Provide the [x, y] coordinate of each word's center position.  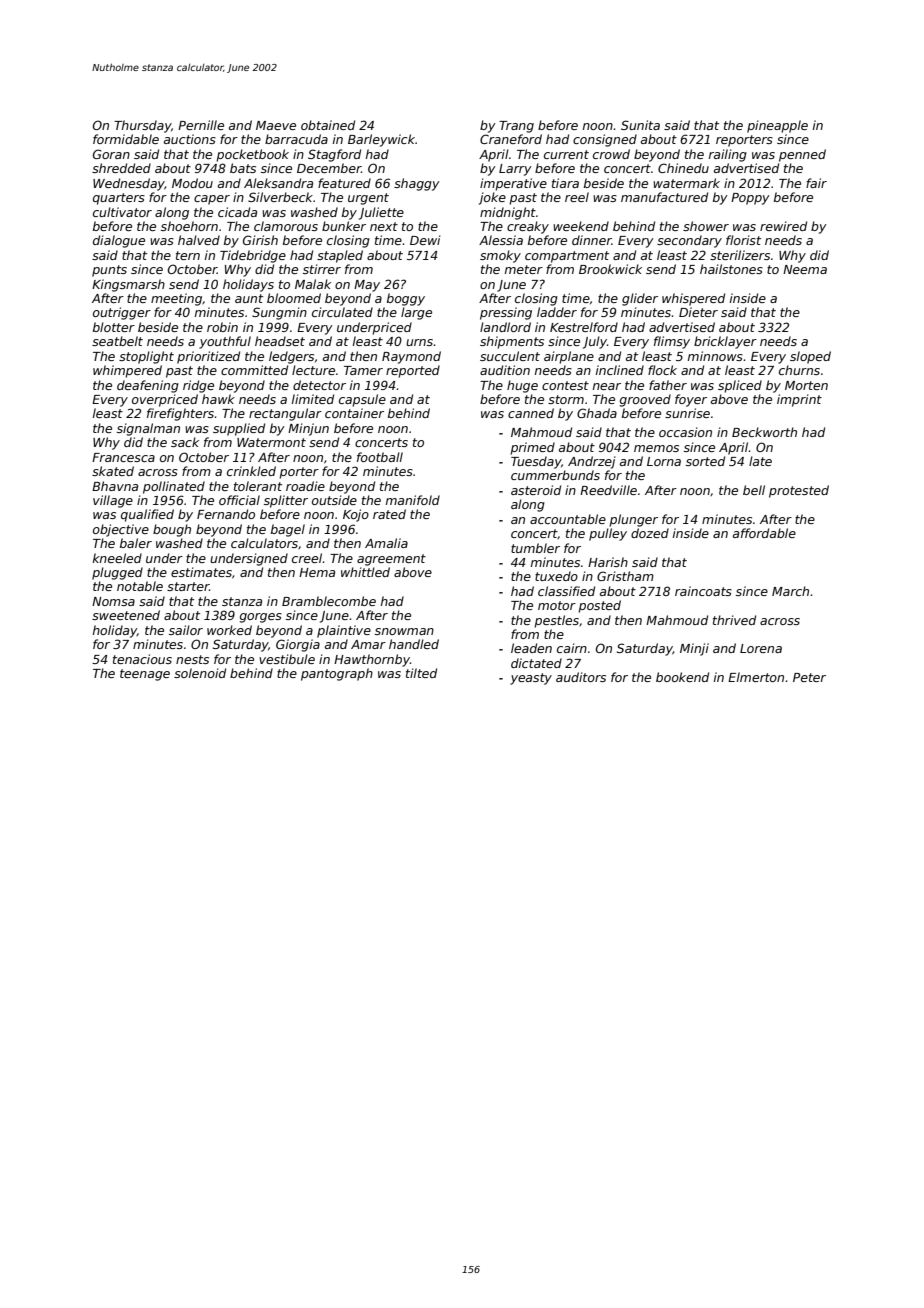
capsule [362, 400]
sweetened [126, 615]
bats [243, 168]
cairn [572, 648]
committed [254, 370]
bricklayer [725, 342]
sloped [810, 357]
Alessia [501, 240]
